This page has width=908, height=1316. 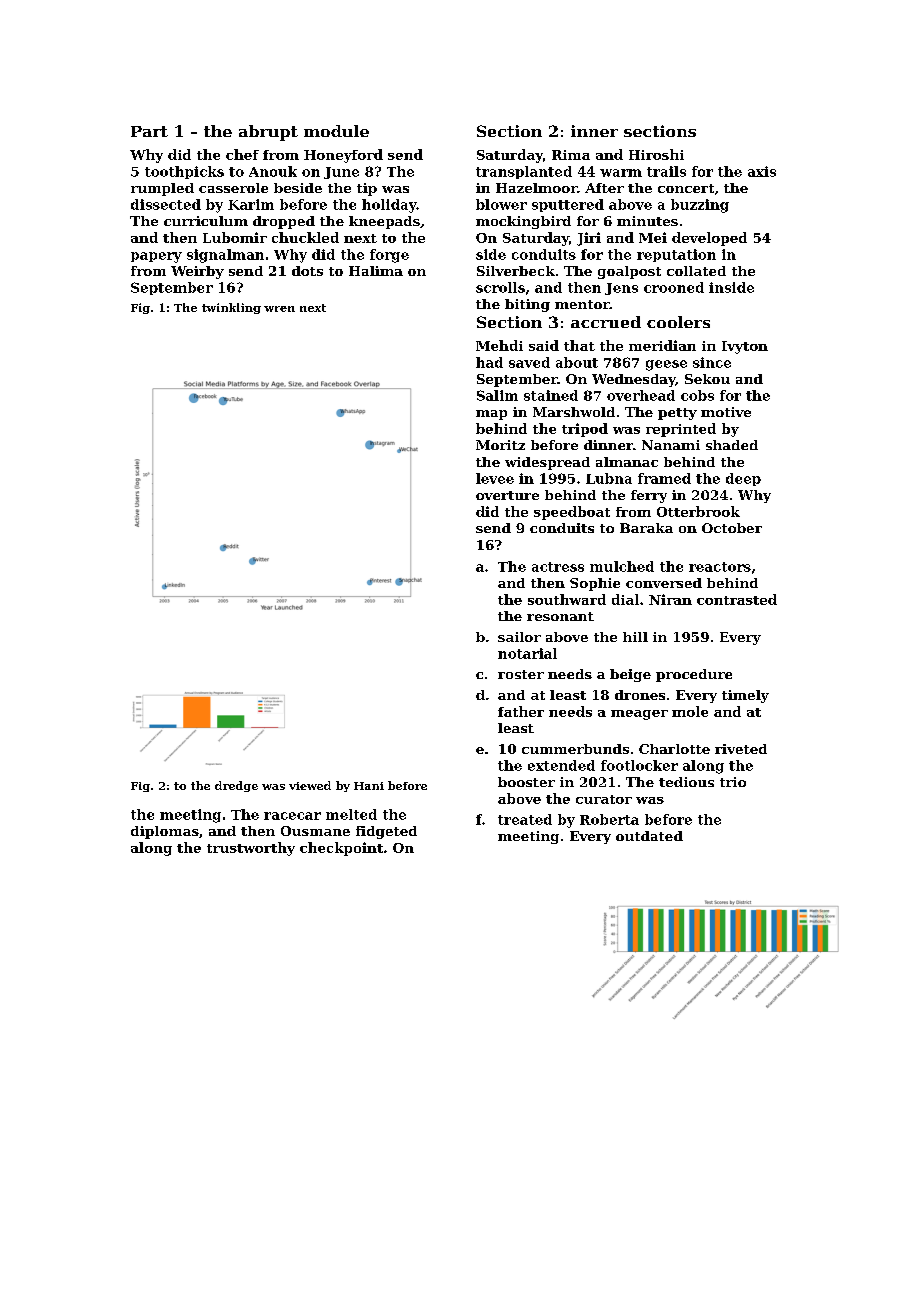 What do you see at coordinates (649, 836) in the page?
I see `outdated` at bounding box center [649, 836].
